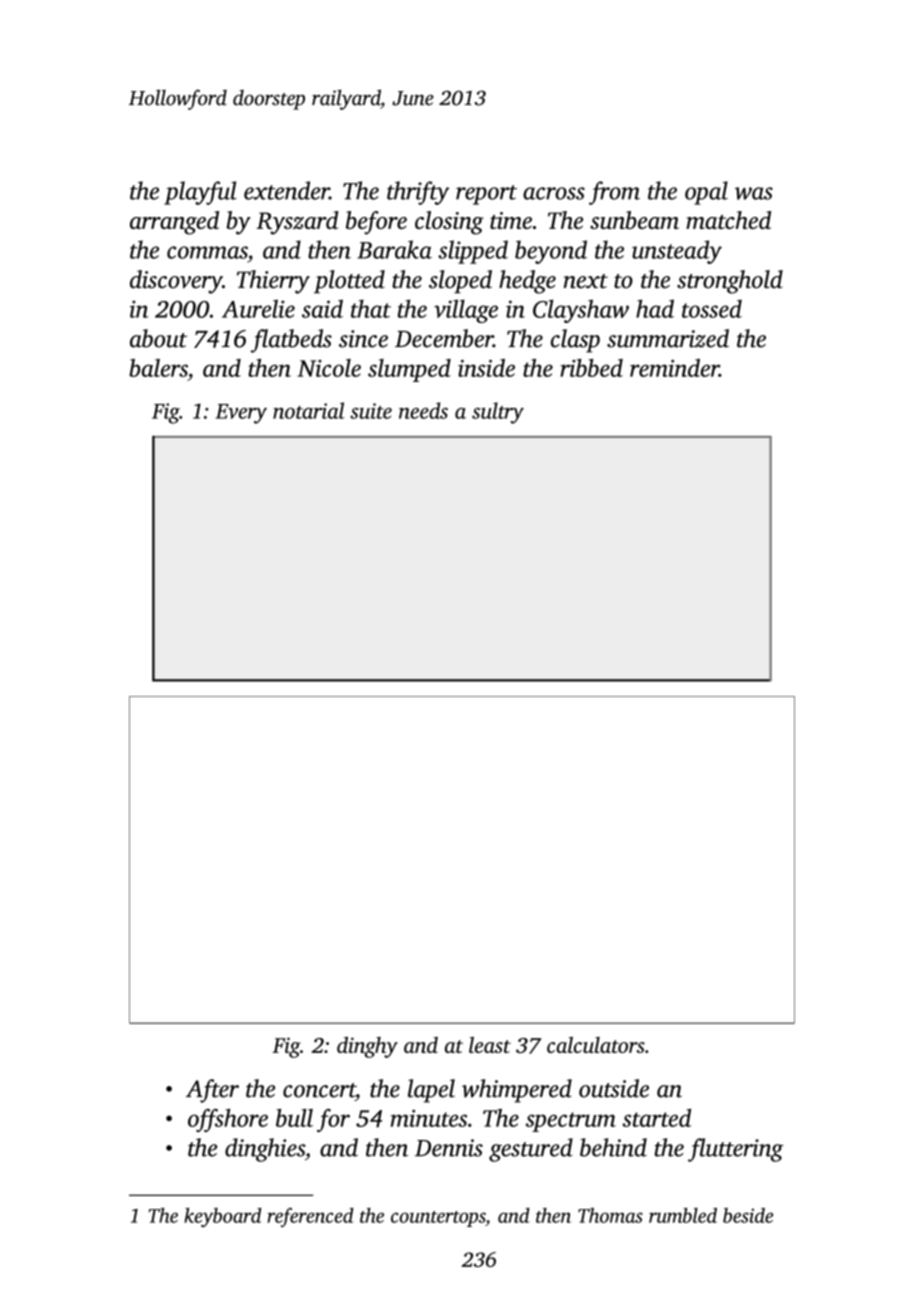 The height and width of the document is (1311, 924). Describe the element at coordinates (614, 193) in the document. I see `from` at that location.
